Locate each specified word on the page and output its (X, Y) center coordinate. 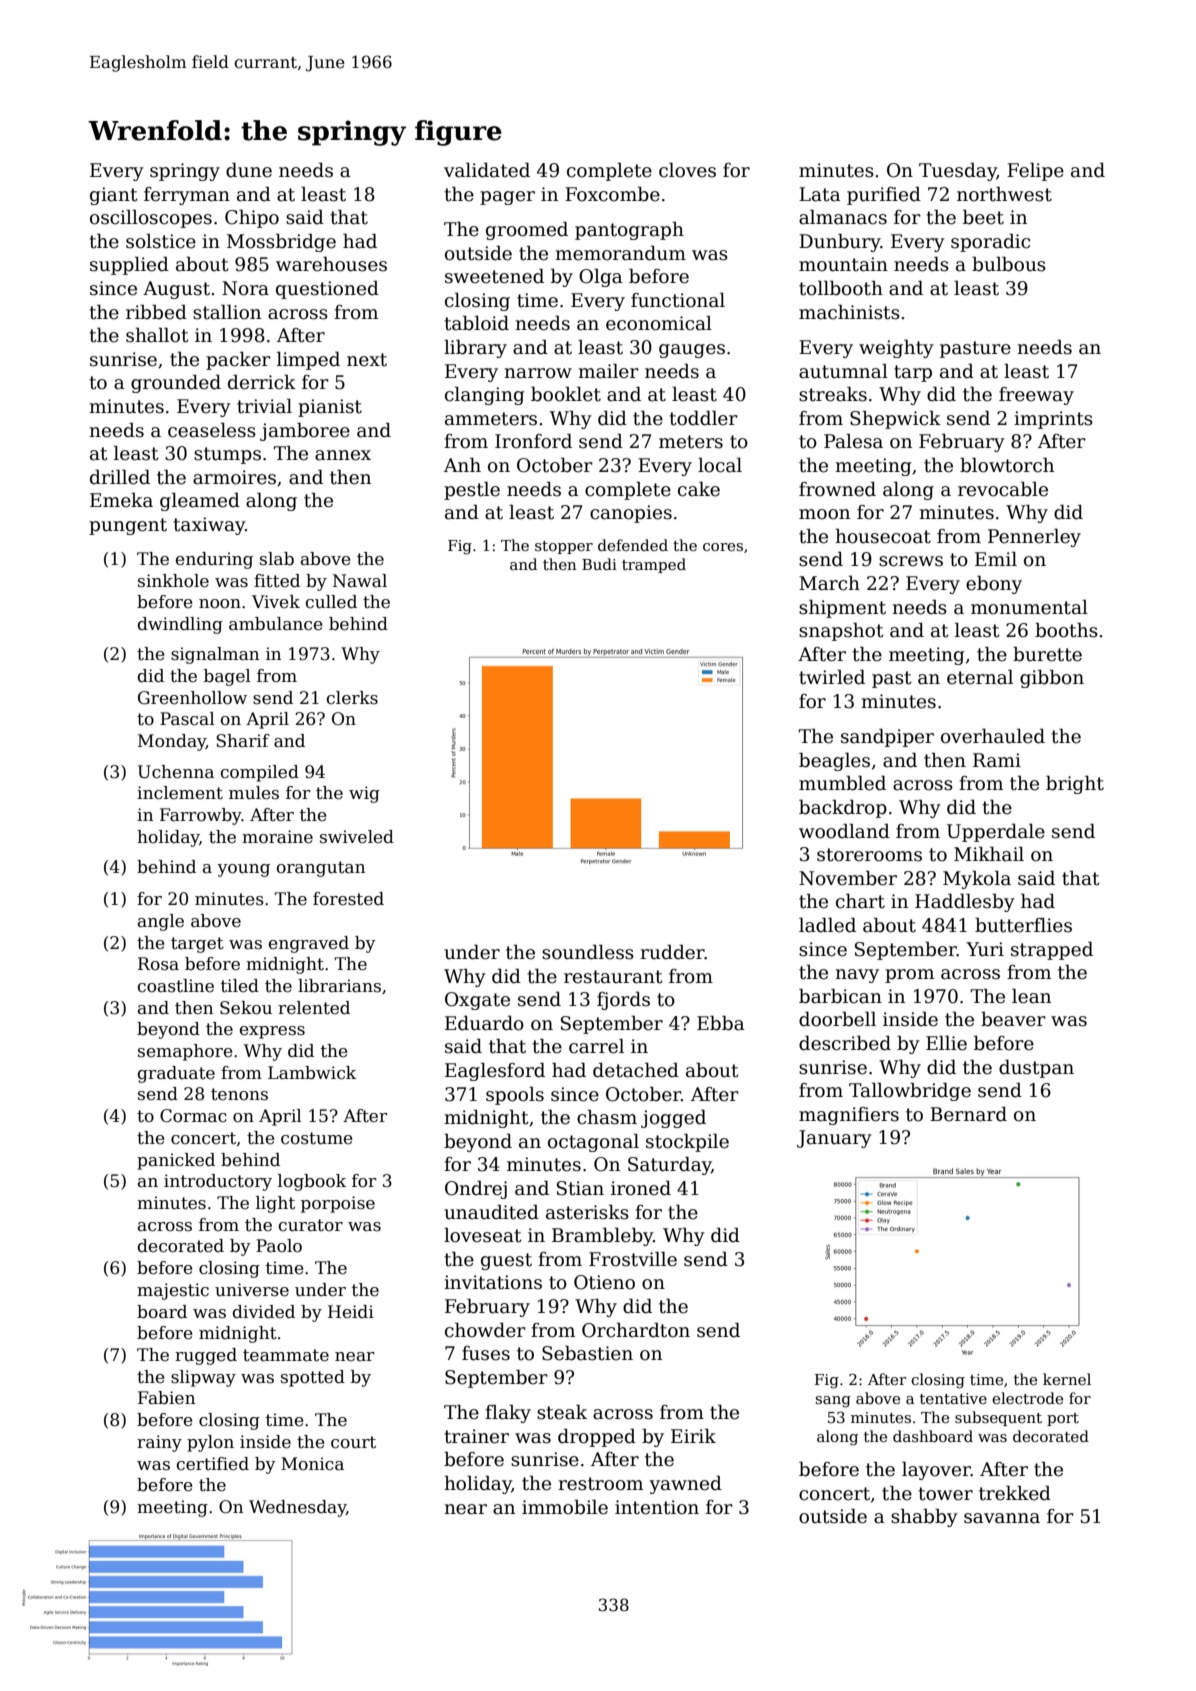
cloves (687, 170)
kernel (1067, 1379)
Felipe (1035, 171)
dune (249, 170)
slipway (203, 1378)
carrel (596, 1046)
